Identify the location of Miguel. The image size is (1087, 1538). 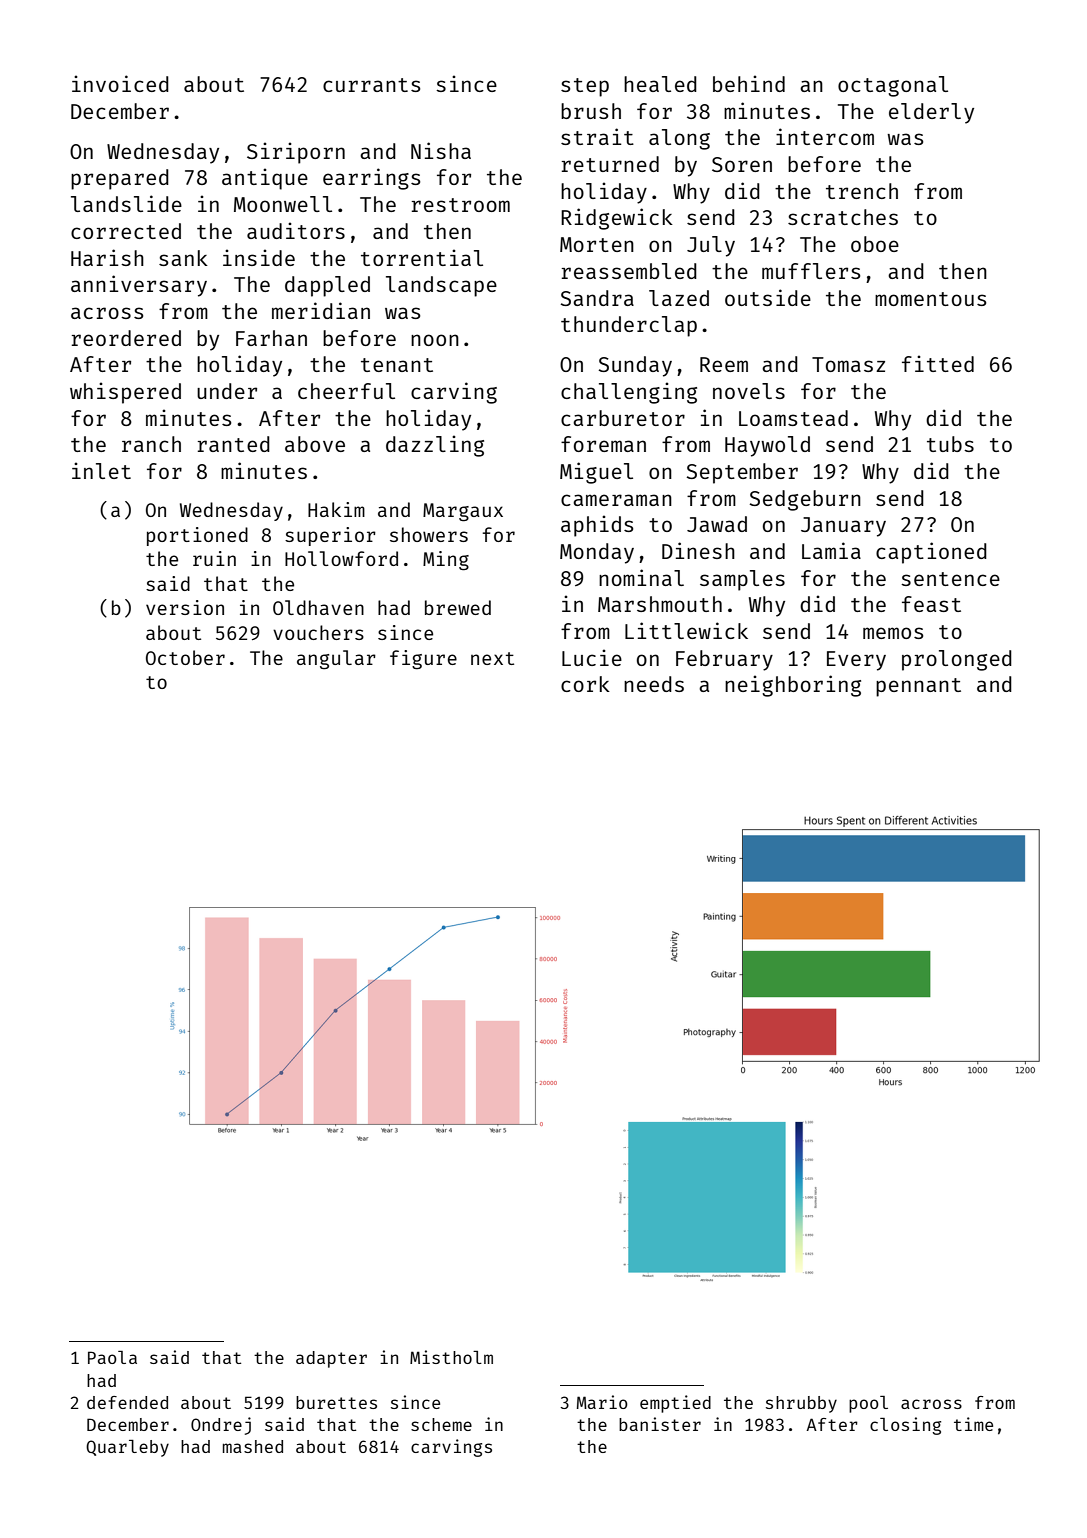
(596, 473).
